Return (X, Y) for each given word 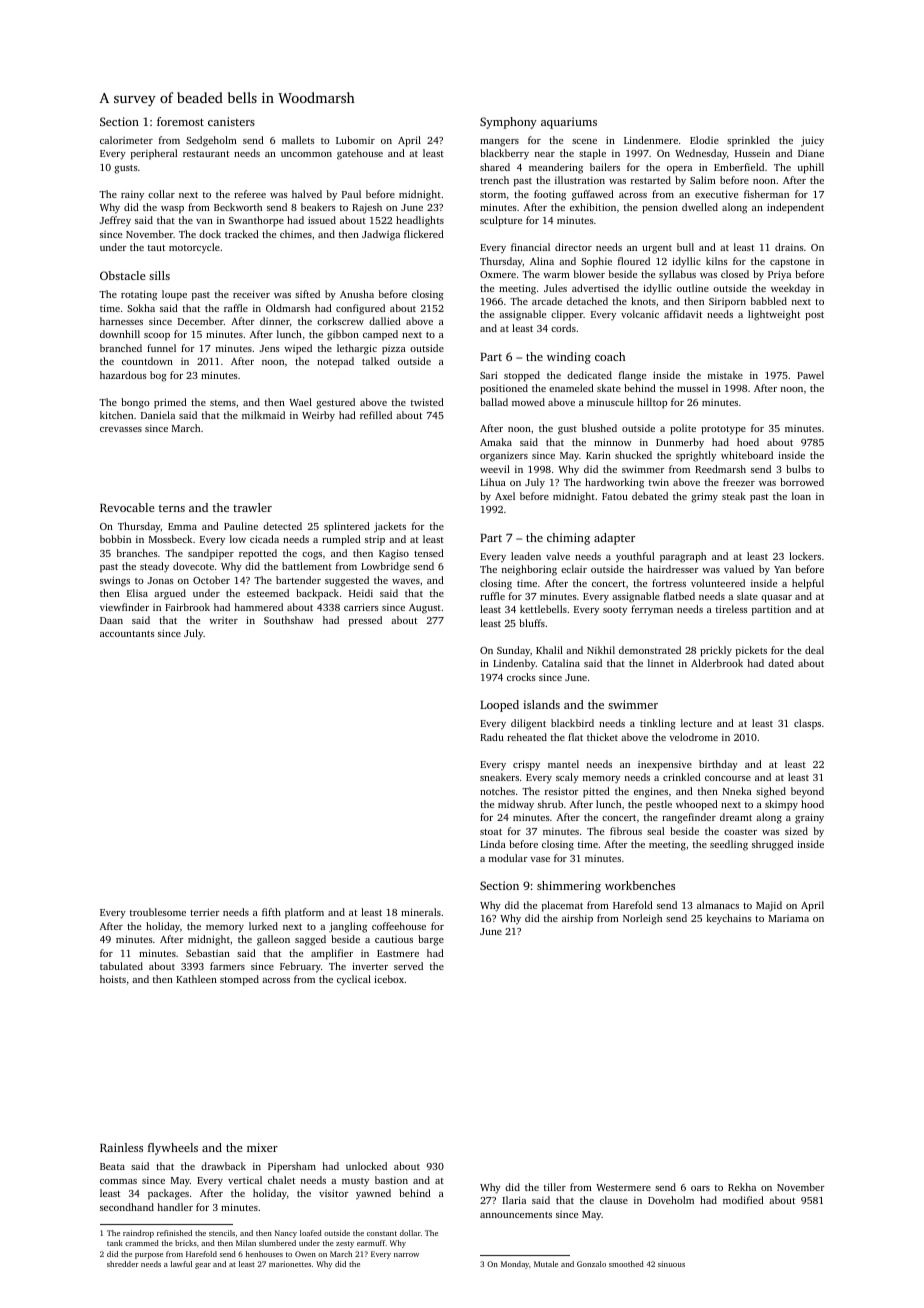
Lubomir (355, 140)
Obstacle (123, 275)
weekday (791, 289)
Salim (703, 180)
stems (223, 403)
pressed (365, 621)
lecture (696, 723)
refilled (376, 415)
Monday (515, 1265)
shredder (123, 1264)
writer (223, 620)
